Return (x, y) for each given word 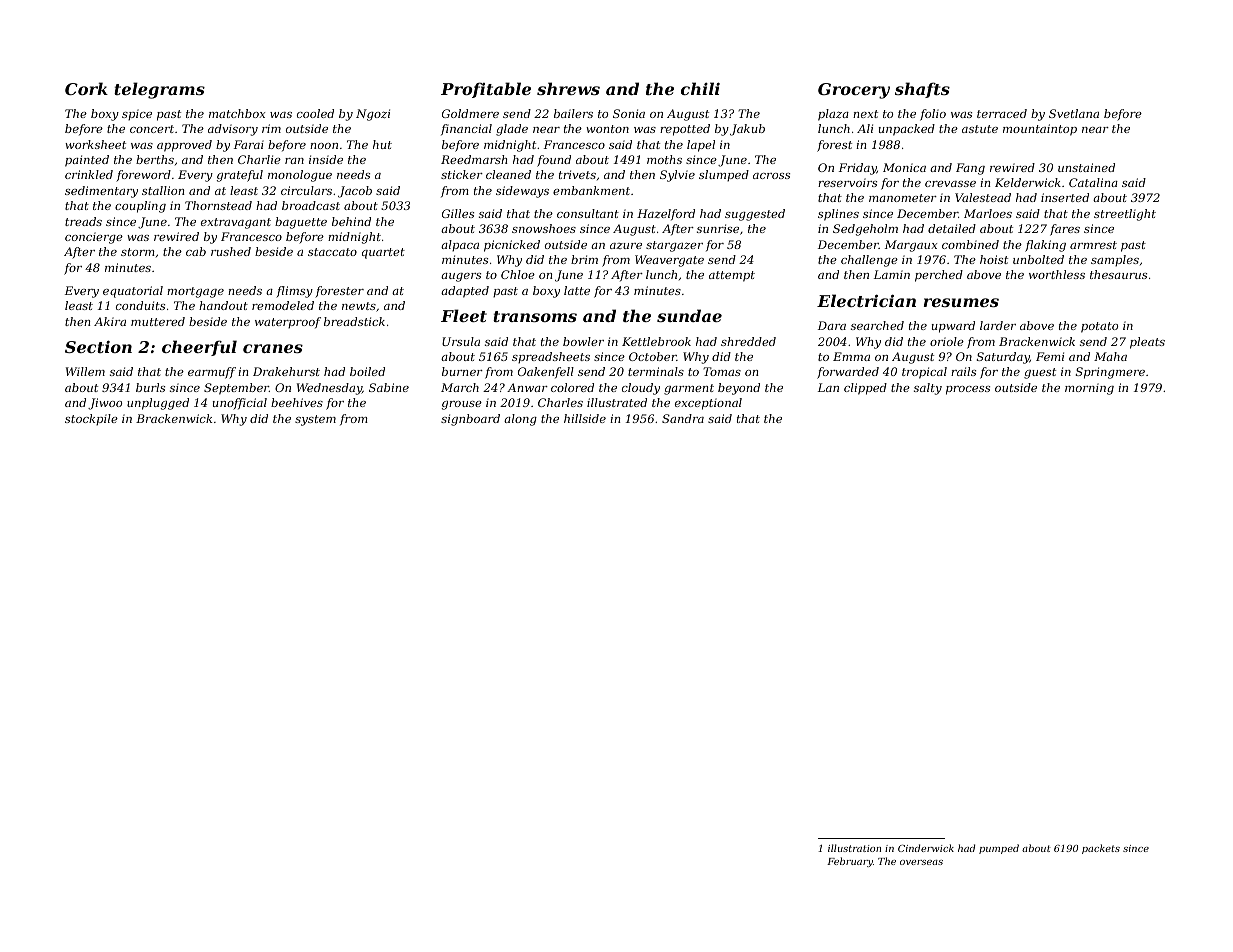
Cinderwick (926, 848)
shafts (922, 90)
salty (928, 389)
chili (700, 88)
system (315, 420)
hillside (585, 418)
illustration (854, 848)
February (850, 862)
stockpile (91, 420)
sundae (689, 315)
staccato (332, 252)
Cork (86, 88)
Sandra (683, 418)
